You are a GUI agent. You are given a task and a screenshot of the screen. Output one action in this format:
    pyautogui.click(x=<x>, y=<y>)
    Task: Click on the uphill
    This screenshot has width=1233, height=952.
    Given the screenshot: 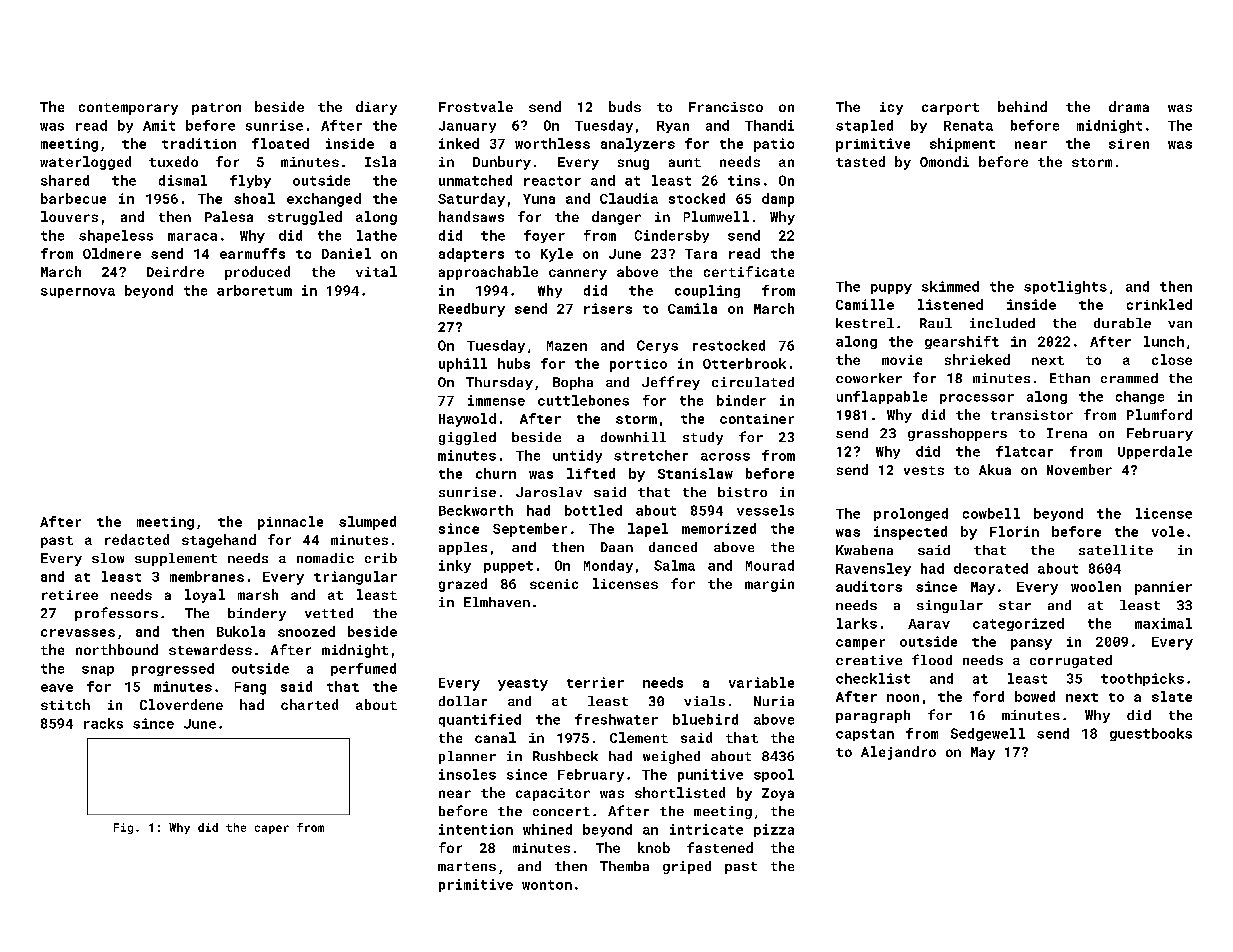 What is the action you would take?
    pyautogui.click(x=463, y=365)
